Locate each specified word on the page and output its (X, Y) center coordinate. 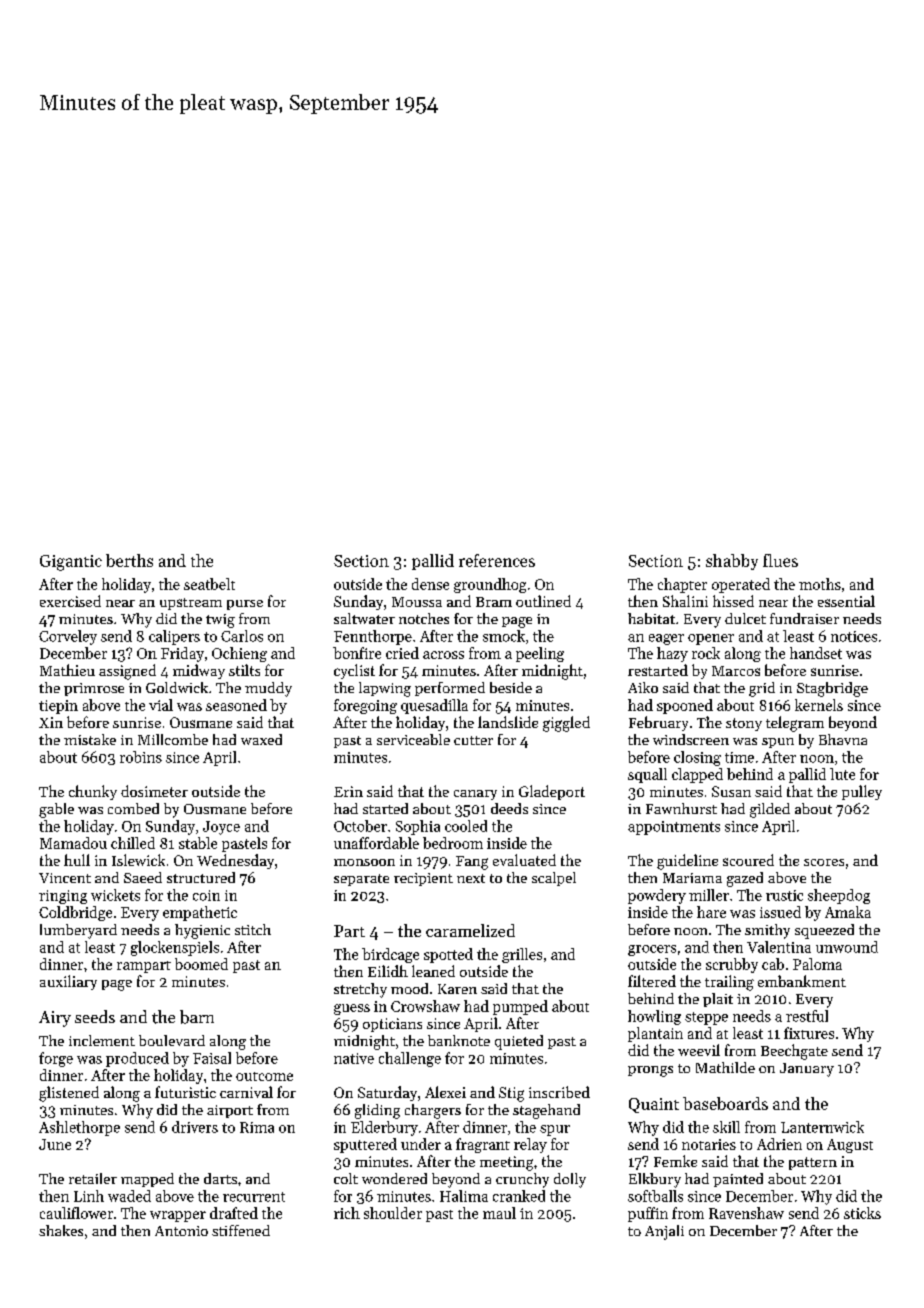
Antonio (181, 1231)
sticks (862, 1213)
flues (780, 560)
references (497, 560)
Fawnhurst (681, 808)
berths (129, 560)
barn (197, 1017)
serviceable (413, 739)
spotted (448, 955)
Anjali (664, 1232)
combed (133, 808)
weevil (699, 1050)
